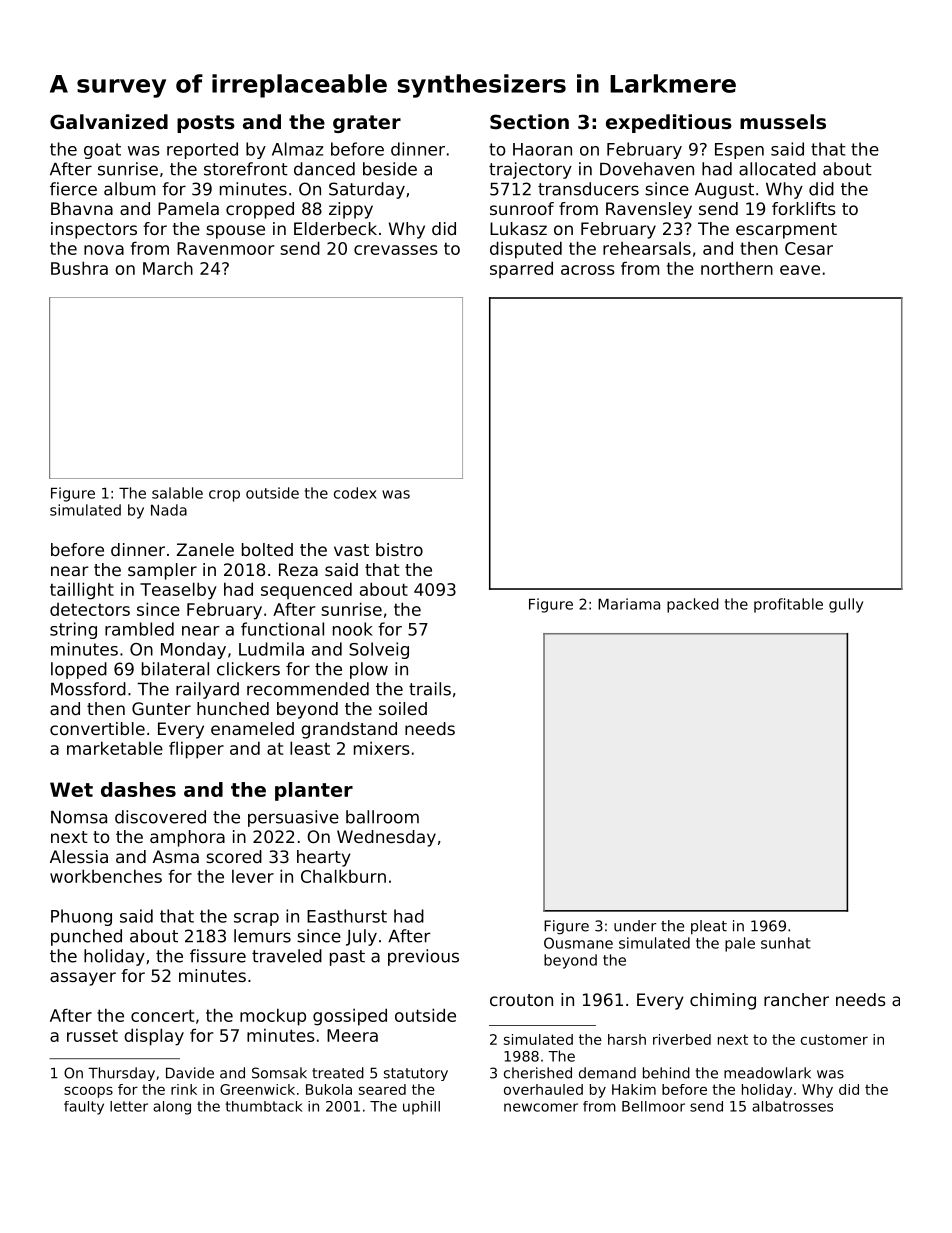  What do you see at coordinates (82, 591) in the screenshot?
I see `taillight` at bounding box center [82, 591].
